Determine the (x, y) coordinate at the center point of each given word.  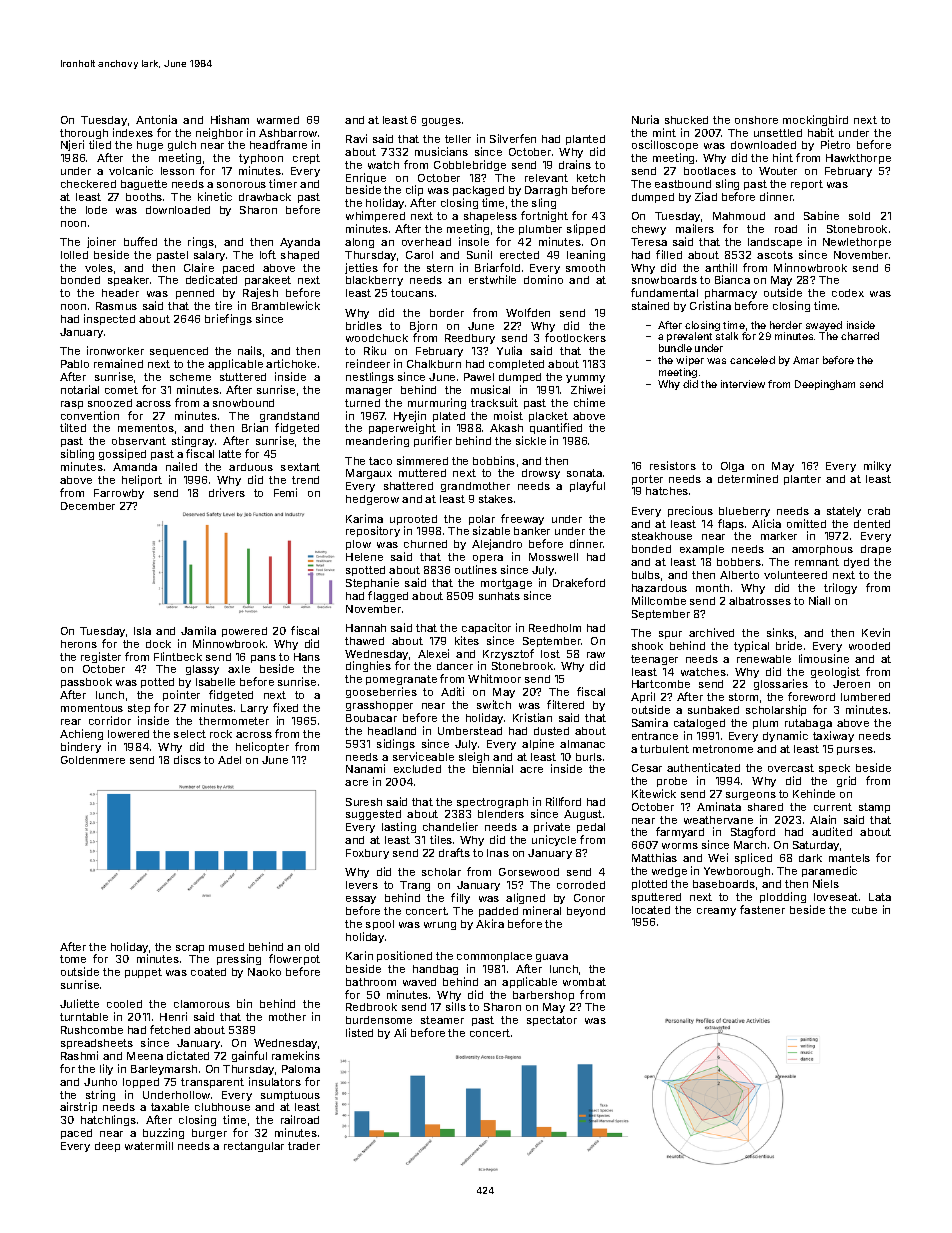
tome (73, 959)
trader (304, 1146)
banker (532, 531)
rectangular (254, 1147)
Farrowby (119, 494)
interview (743, 384)
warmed (278, 120)
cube (864, 910)
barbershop (543, 996)
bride (789, 645)
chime (589, 402)
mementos (146, 428)
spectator (552, 1021)
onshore (756, 120)
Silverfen (513, 138)
